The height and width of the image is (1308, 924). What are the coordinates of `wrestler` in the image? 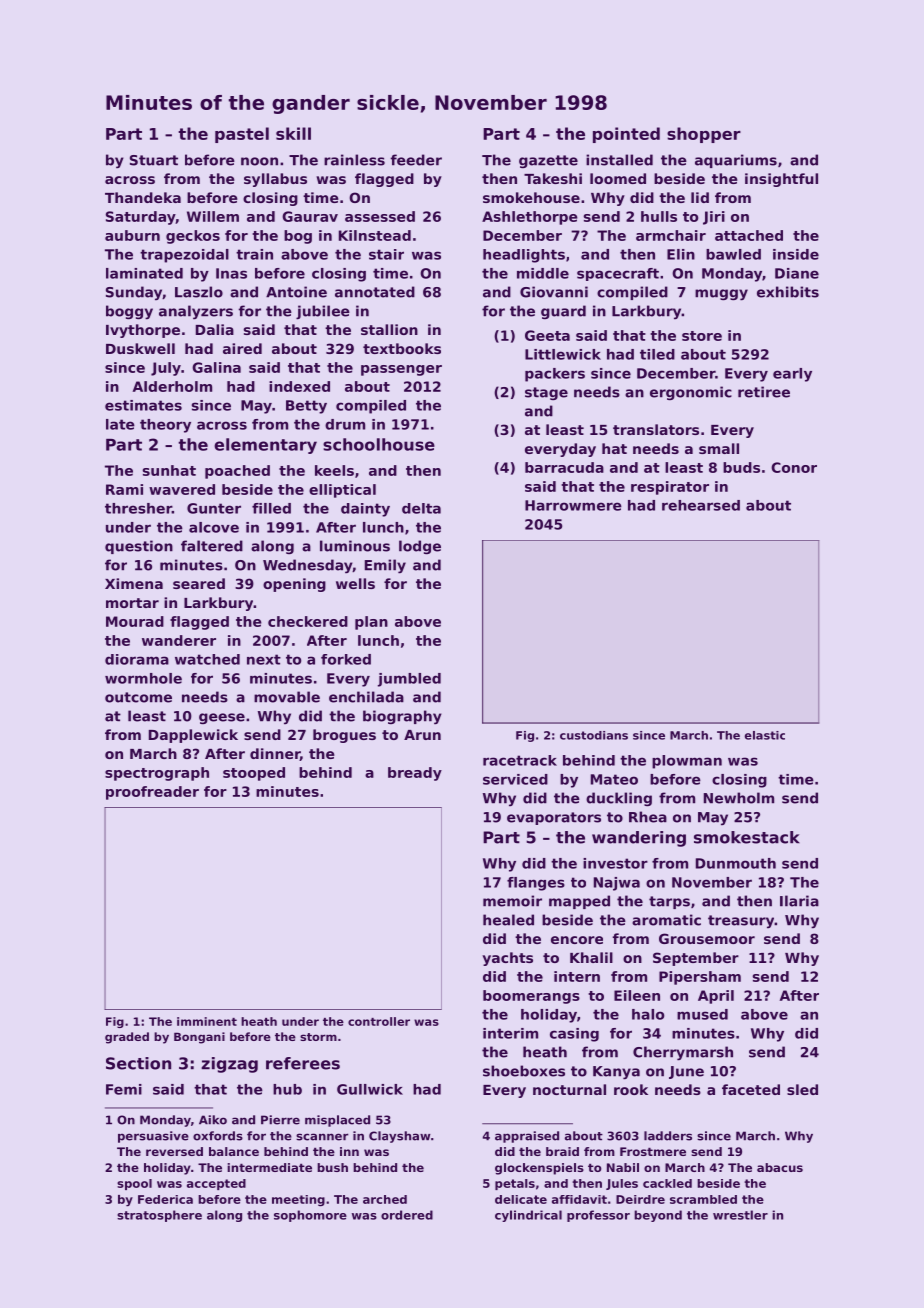 It's located at (740, 1215).
